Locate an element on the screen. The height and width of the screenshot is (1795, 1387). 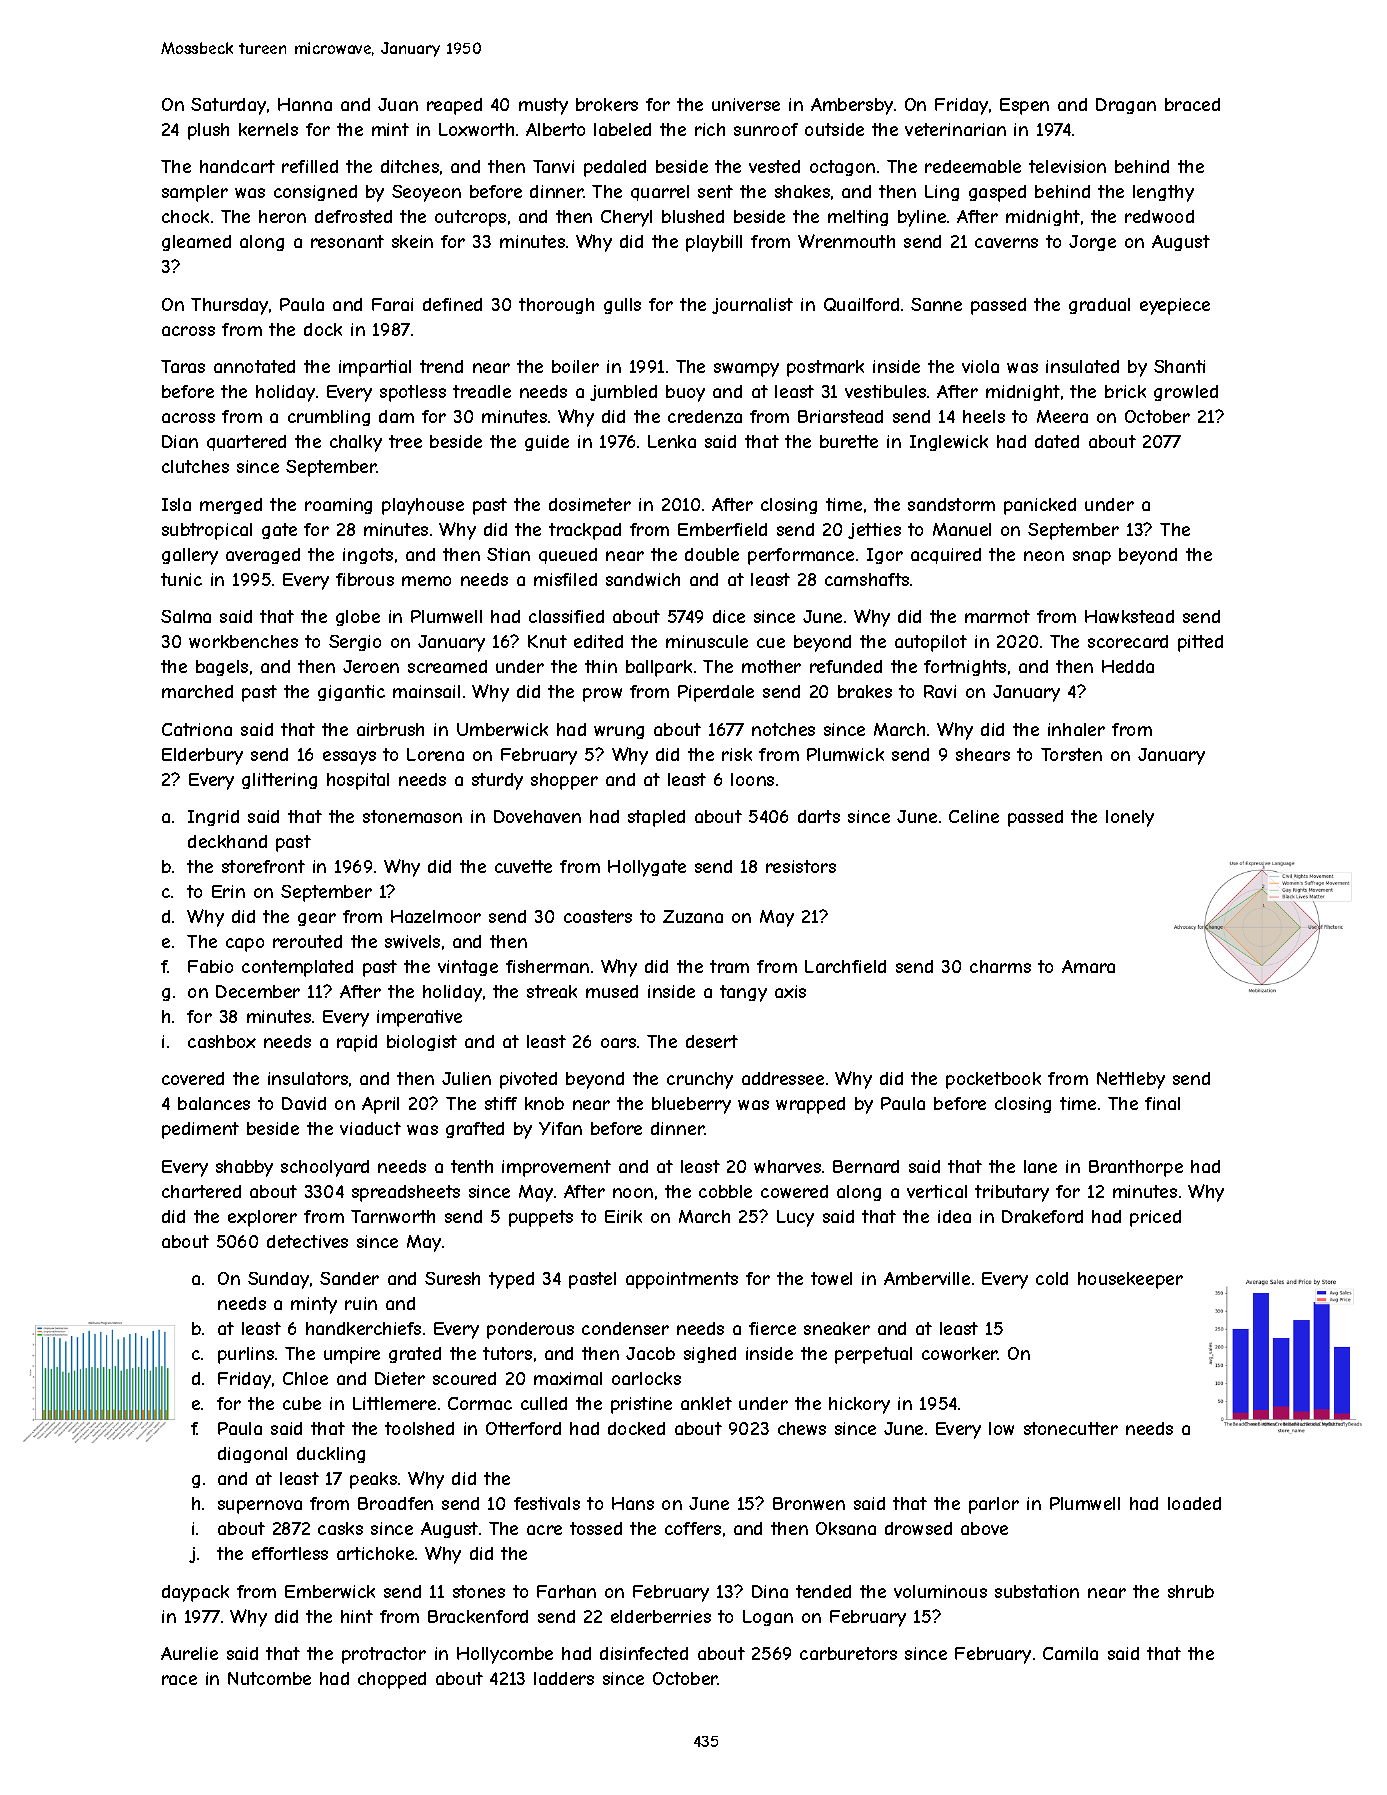
housekeeper is located at coordinates (1130, 1280).
